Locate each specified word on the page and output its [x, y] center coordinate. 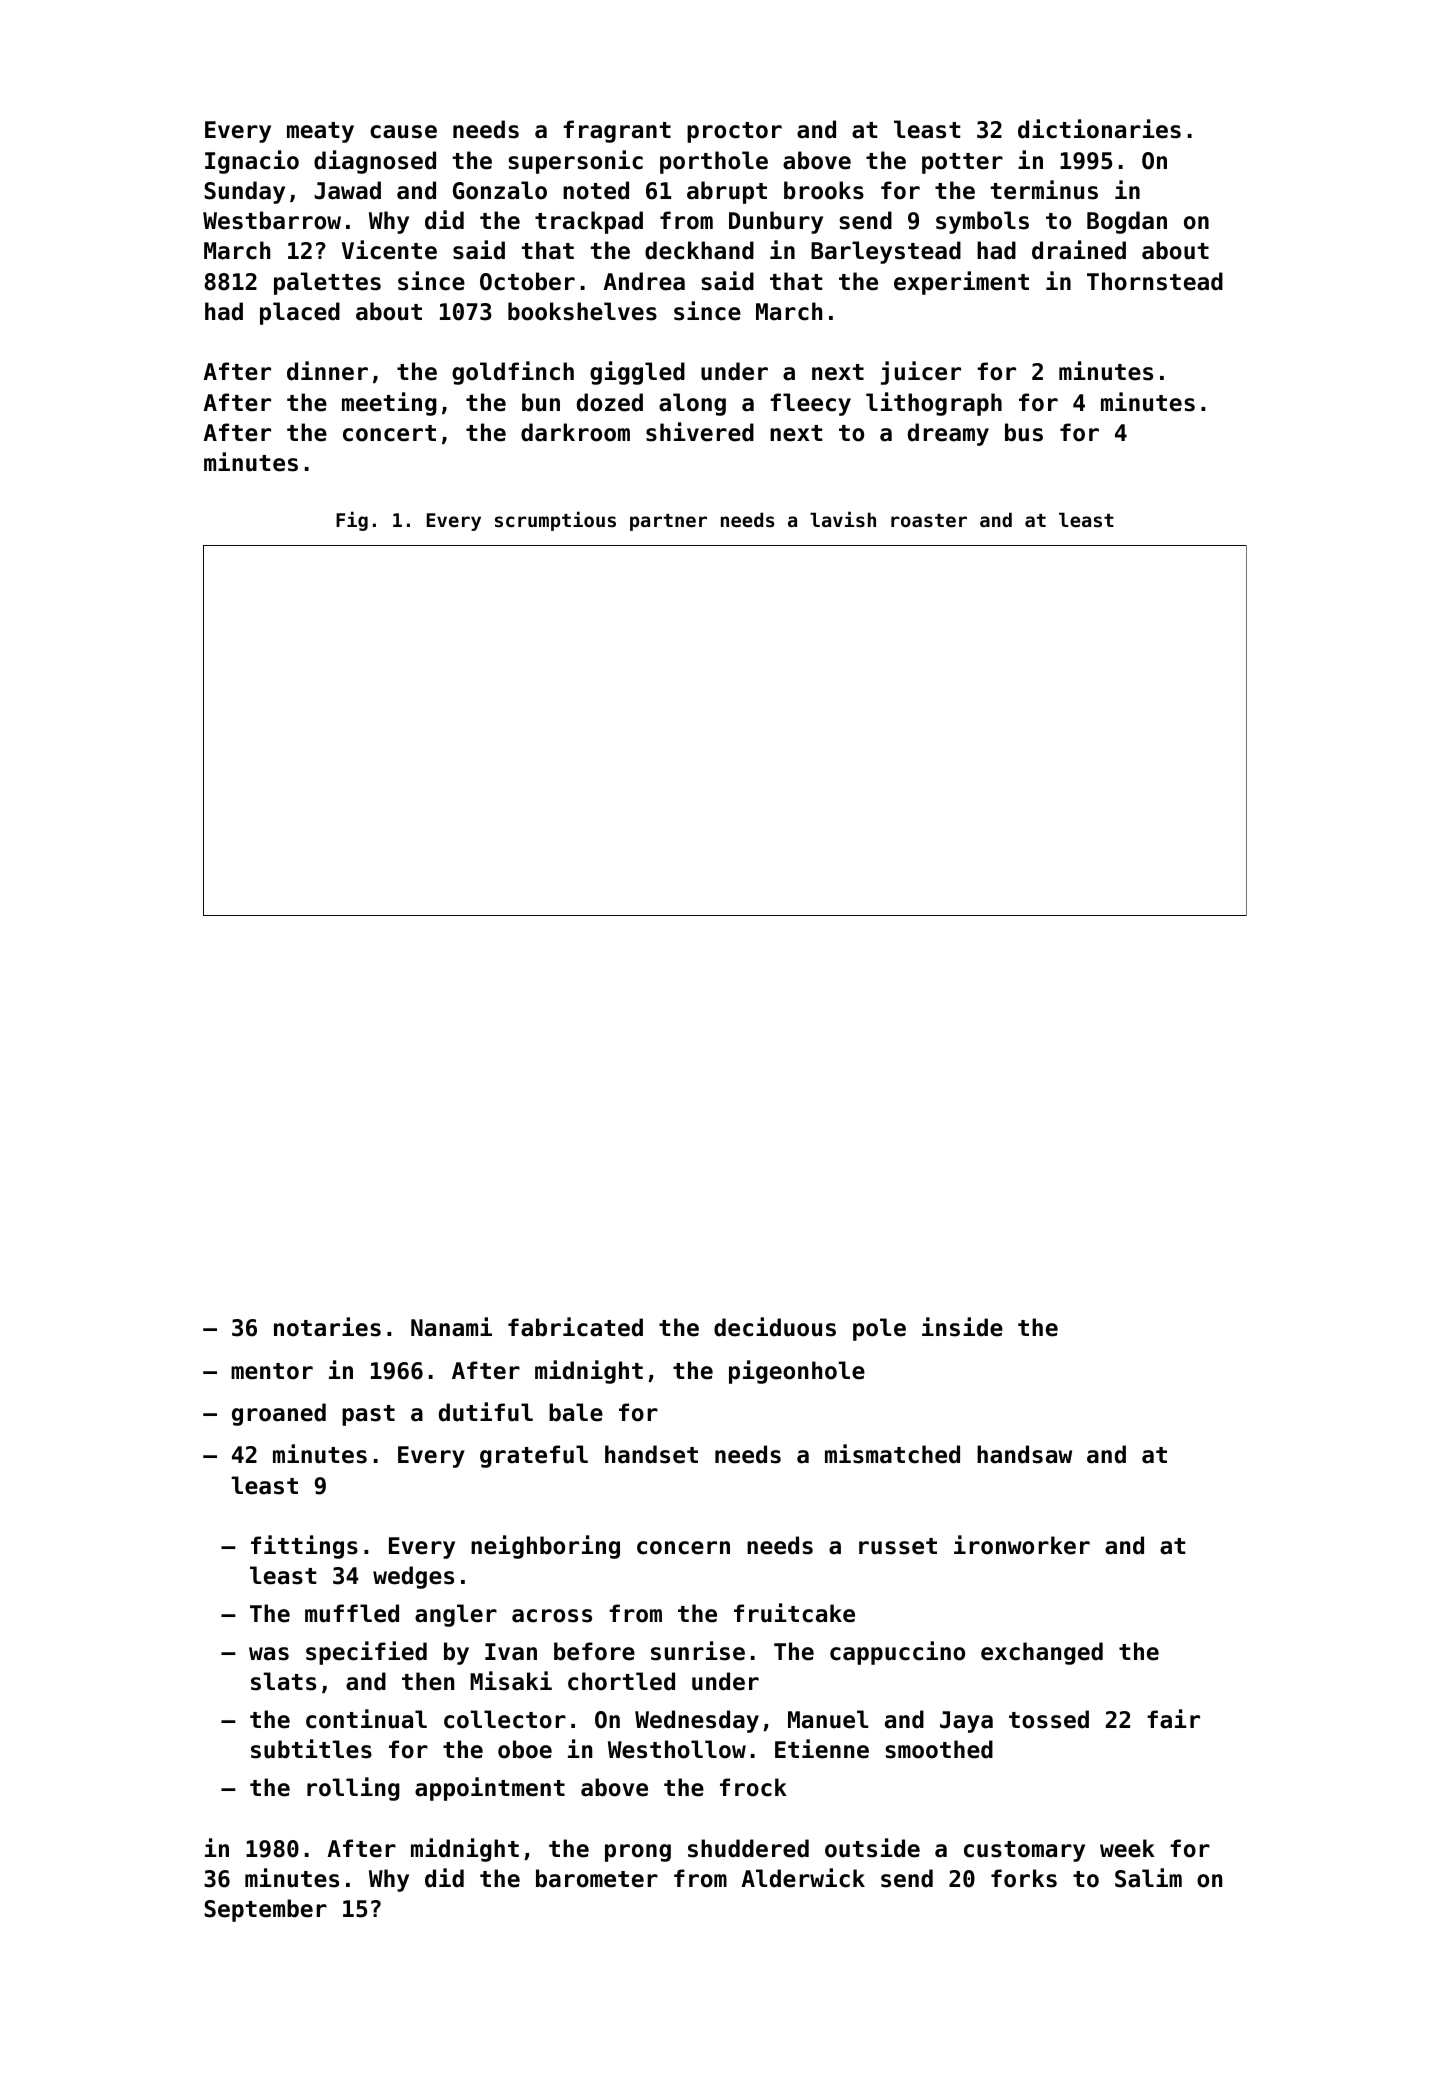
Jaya [966, 1722]
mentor [272, 1371]
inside [962, 1327]
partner [668, 522]
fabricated [575, 1327]
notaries [327, 1327]
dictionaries [1099, 129]
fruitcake [794, 1613]
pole [879, 1329]
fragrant [617, 131]
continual [366, 1719]
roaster [929, 521]
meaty [320, 132]
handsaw [1024, 1454]
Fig [352, 521]
